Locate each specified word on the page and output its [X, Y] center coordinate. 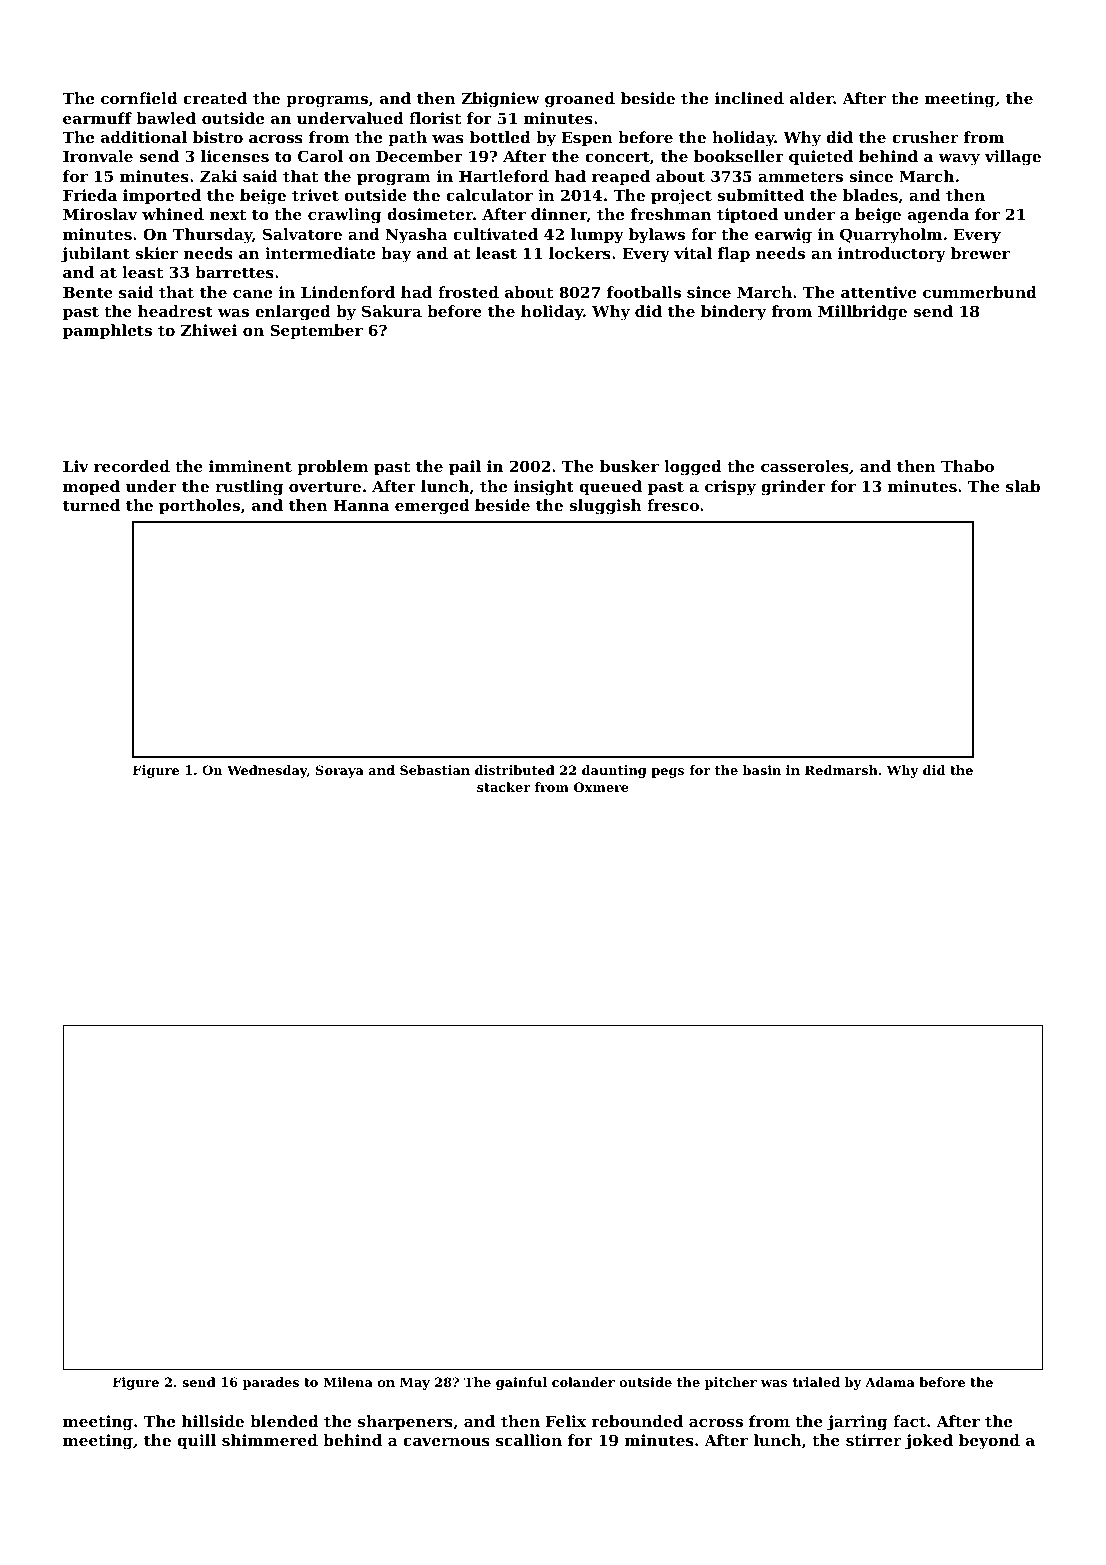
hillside [213, 1421]
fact [909, 1421]
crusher [925, 137]
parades [271, 1383]
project [681, 197]
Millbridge [862, 313]
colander [583, 1382]
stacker [503, 787]
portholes [199, 506]
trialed [816, 1382]
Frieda [90, 195]
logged [693, 468]
